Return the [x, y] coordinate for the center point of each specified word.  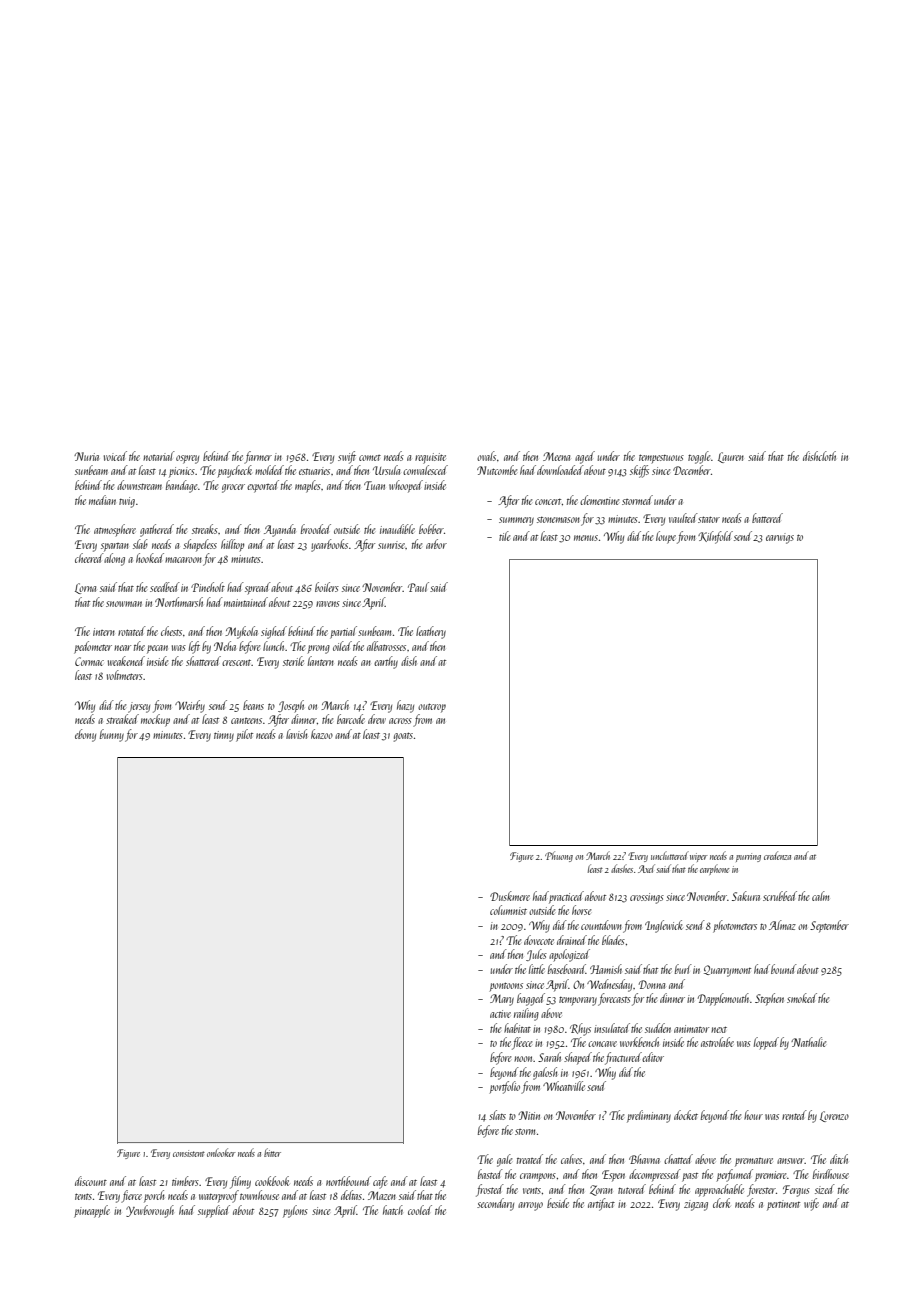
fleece [522, 1043]
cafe [380, 1182]
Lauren [731, 457]
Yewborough [150, 1211]
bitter [272, 1152]
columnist [508, 910]
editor [653, 1057]
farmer [258, 457]
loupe [666, 537]
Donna [652, 984]
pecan [157, 649]
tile [504, 536]
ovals [486, 456]
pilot [244, 735]
